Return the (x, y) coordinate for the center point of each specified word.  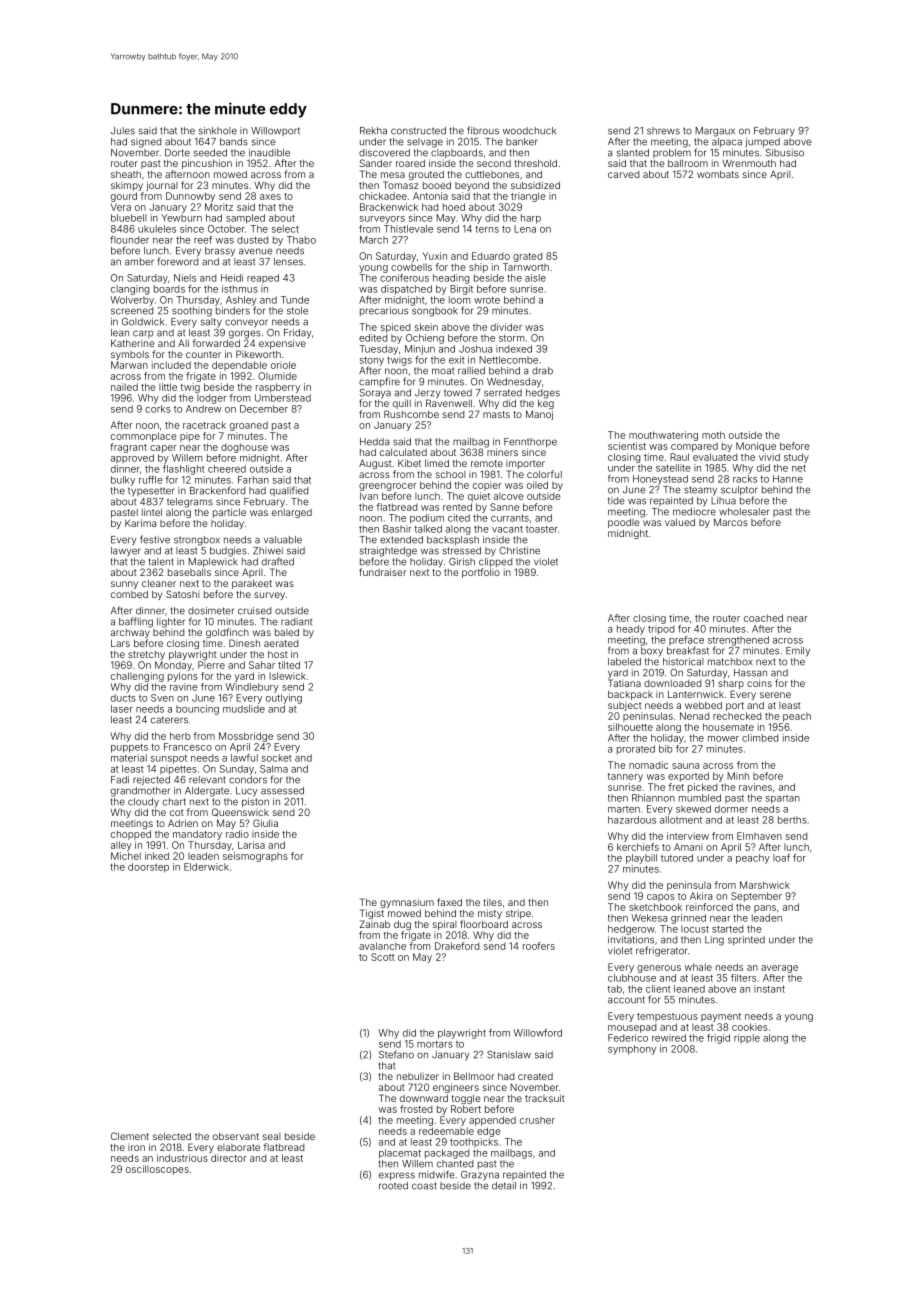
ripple (747, 1038)
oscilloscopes (157, 1170)
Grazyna (480, 1176)
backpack (630, 695)
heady (631, 630)
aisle (535, 278)
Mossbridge (246, 737)
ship (478, 268)
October (226, 229)
